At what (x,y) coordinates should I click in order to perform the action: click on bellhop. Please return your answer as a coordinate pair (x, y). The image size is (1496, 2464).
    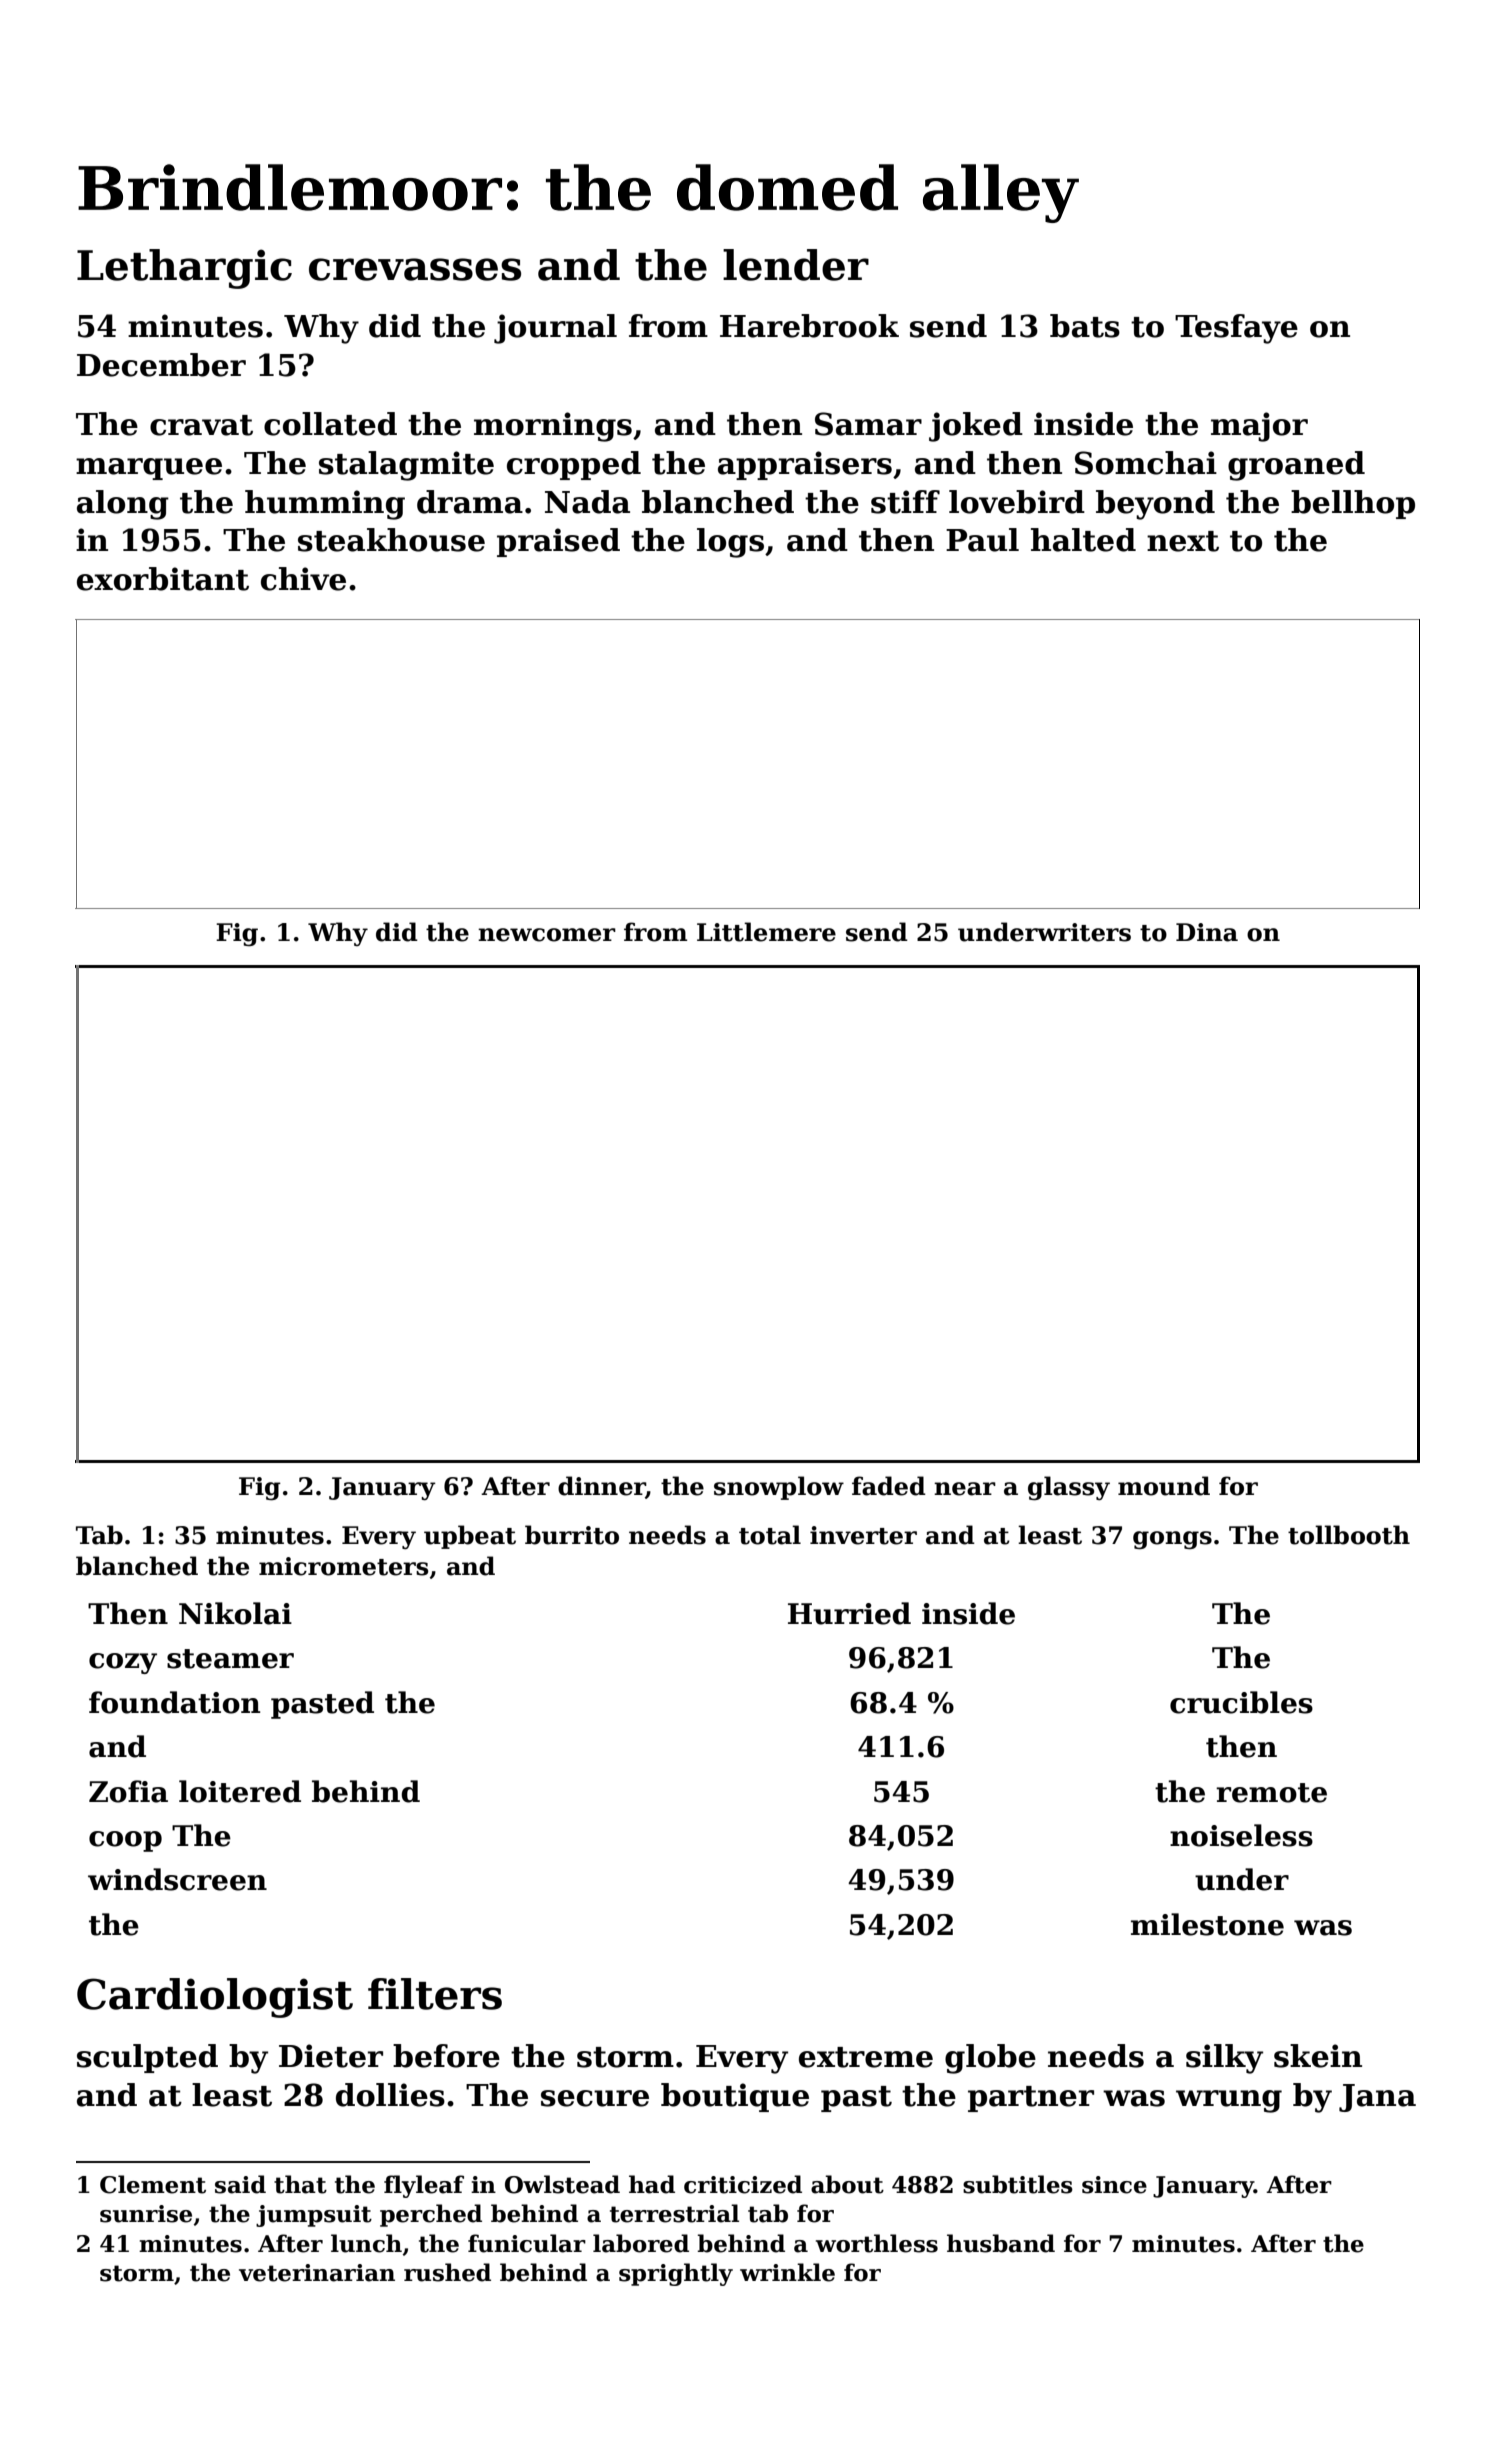
    Looking at the image, I should click on (1353, 504).
